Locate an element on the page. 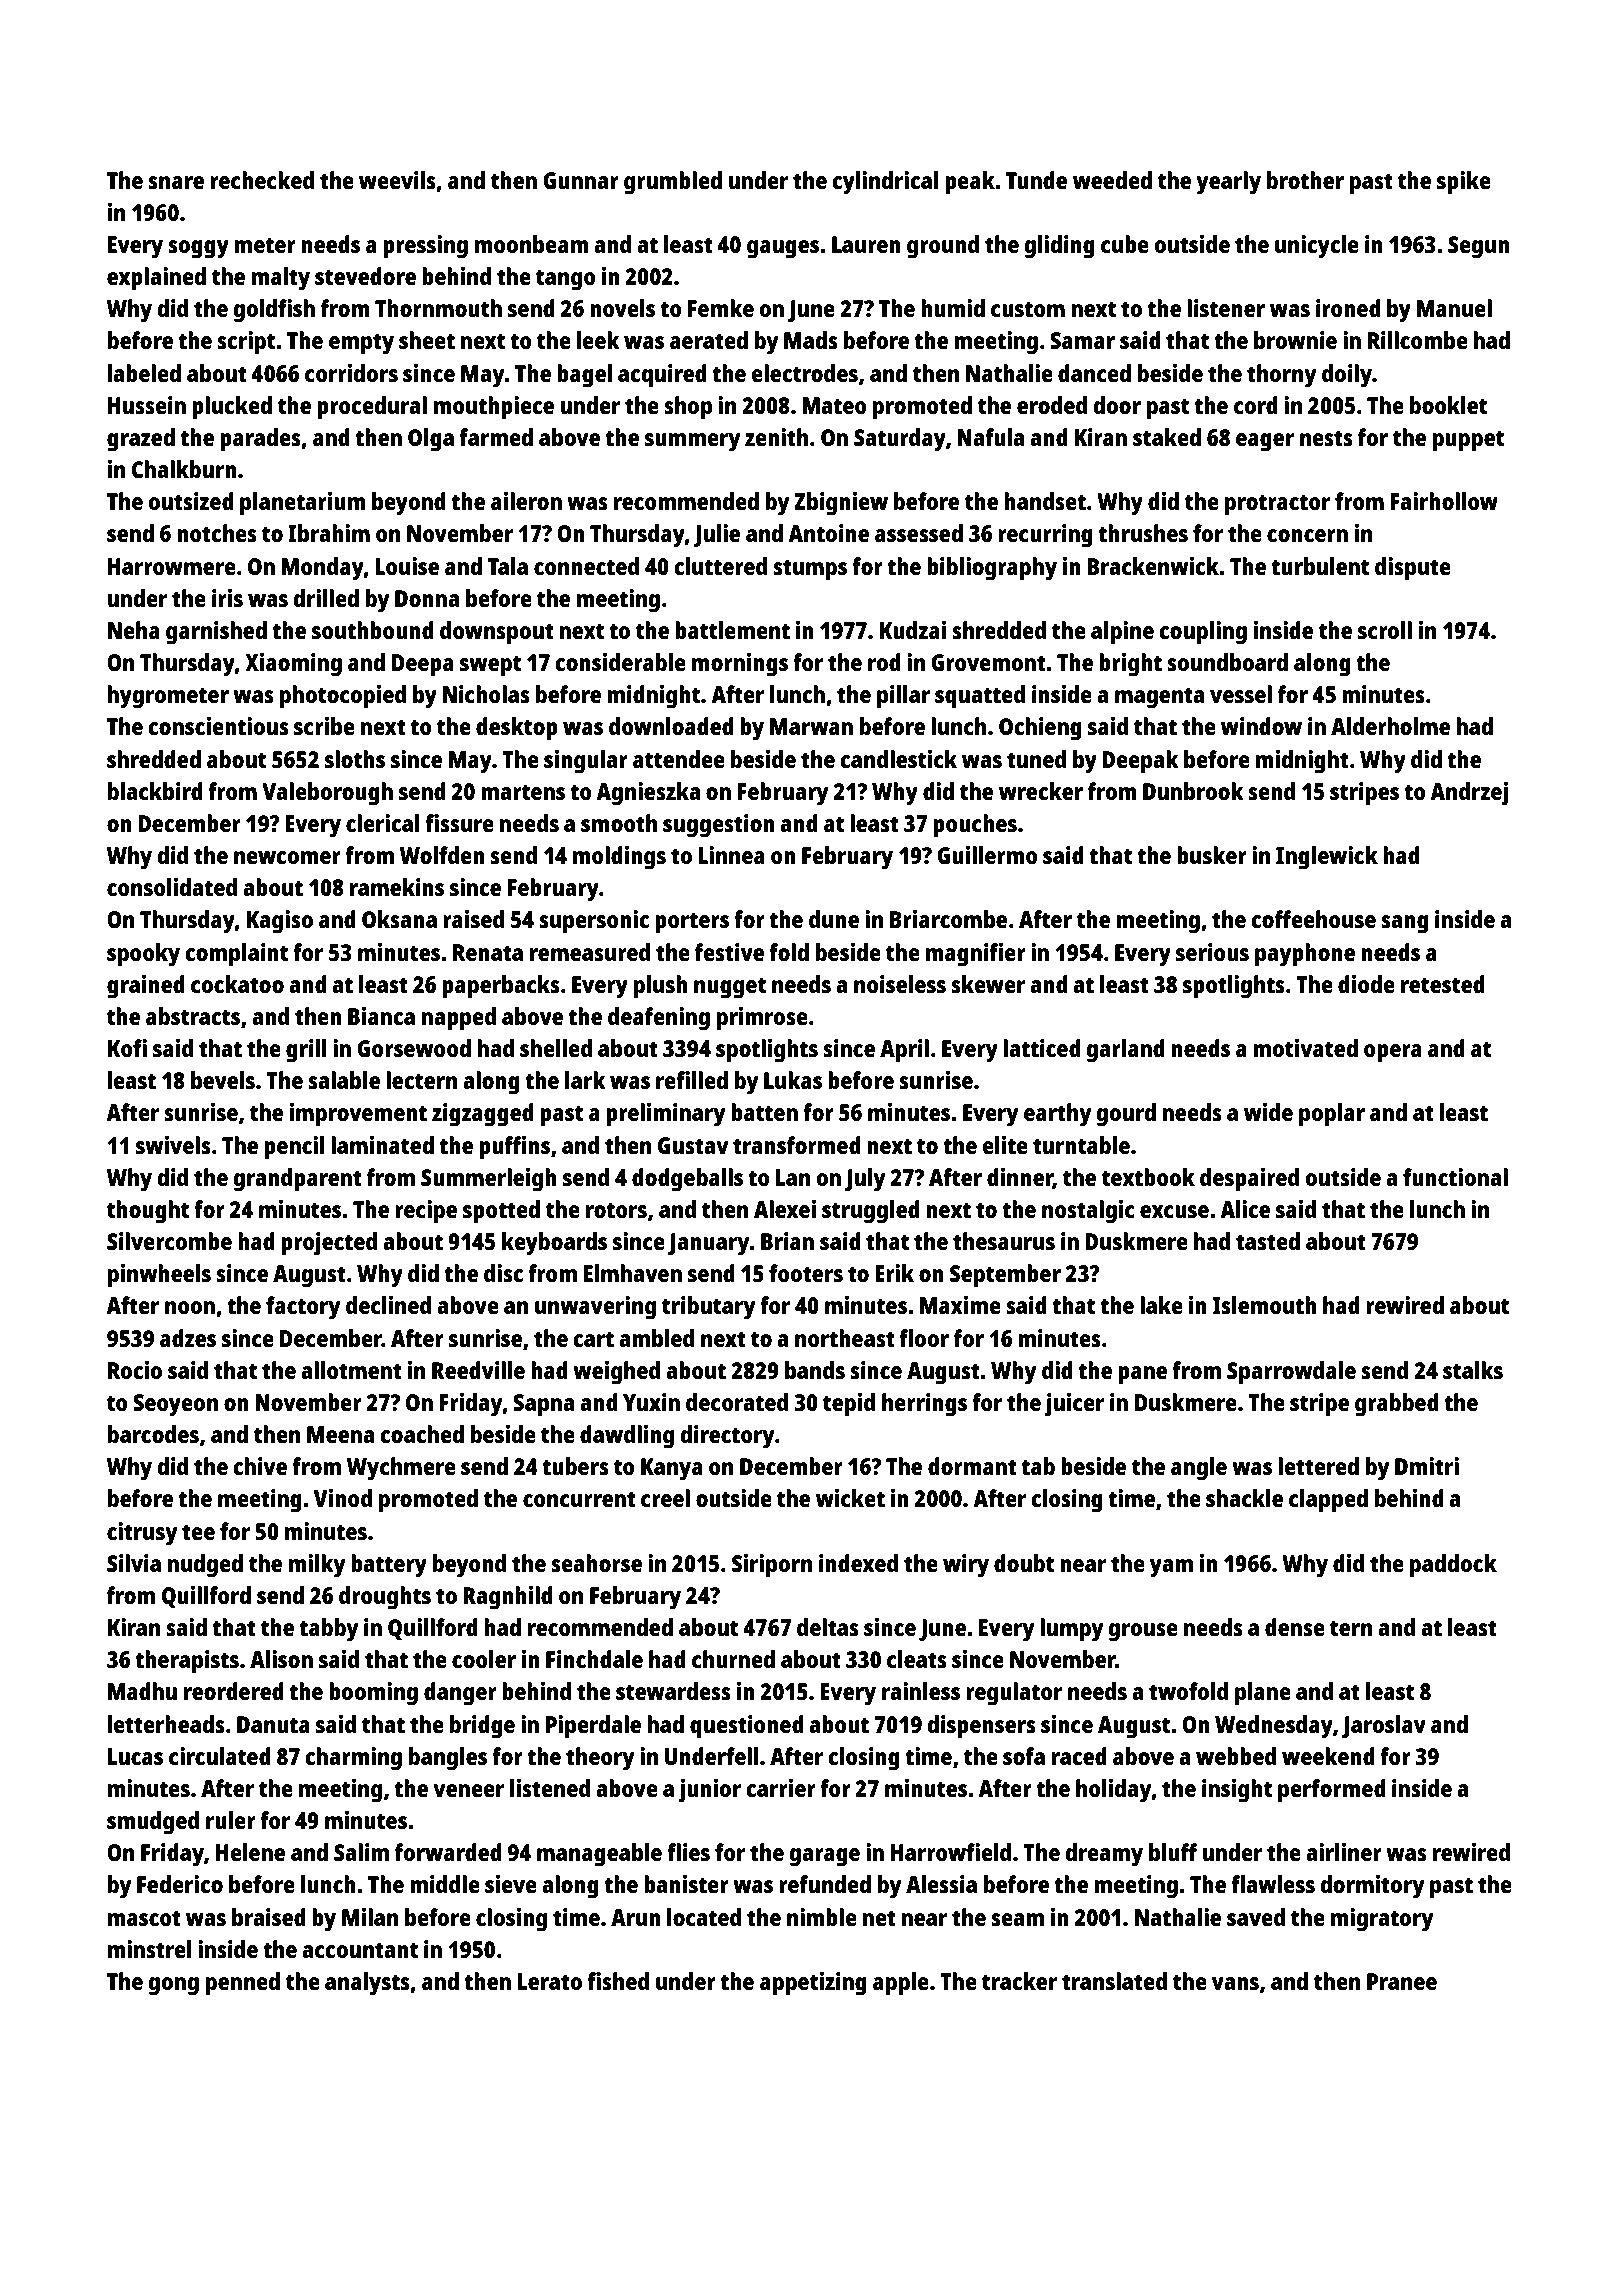 The width and height of the document is (1620, 2292). busker is located at coordinates (1212, 855).
